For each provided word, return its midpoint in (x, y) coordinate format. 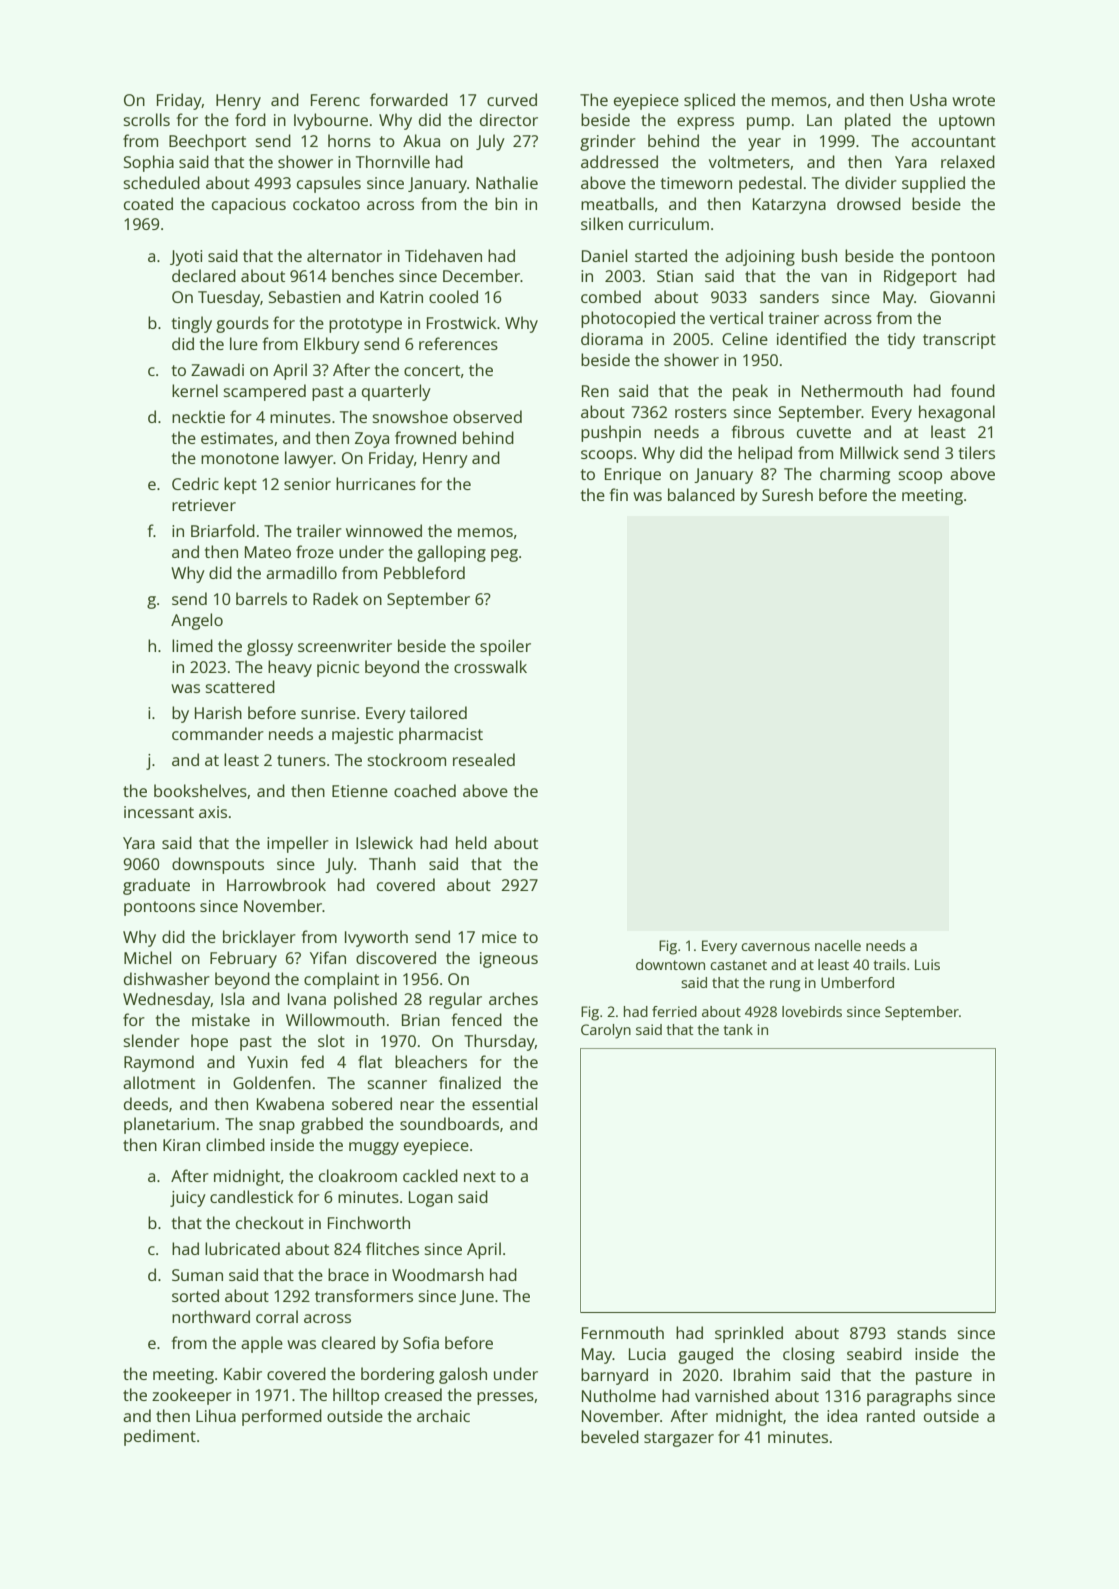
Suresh (787, 494)
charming (855, 475)
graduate (156, 886)
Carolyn (606, 1031)
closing (809, 1355)
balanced (701, 494)
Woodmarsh (438, 1274)
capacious (249, 206)
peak (750, 392)
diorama (612, 338)
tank (738, 1029)
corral (277, 1316)
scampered (265, 392)
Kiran (181, 1145)
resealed (484, 759)
